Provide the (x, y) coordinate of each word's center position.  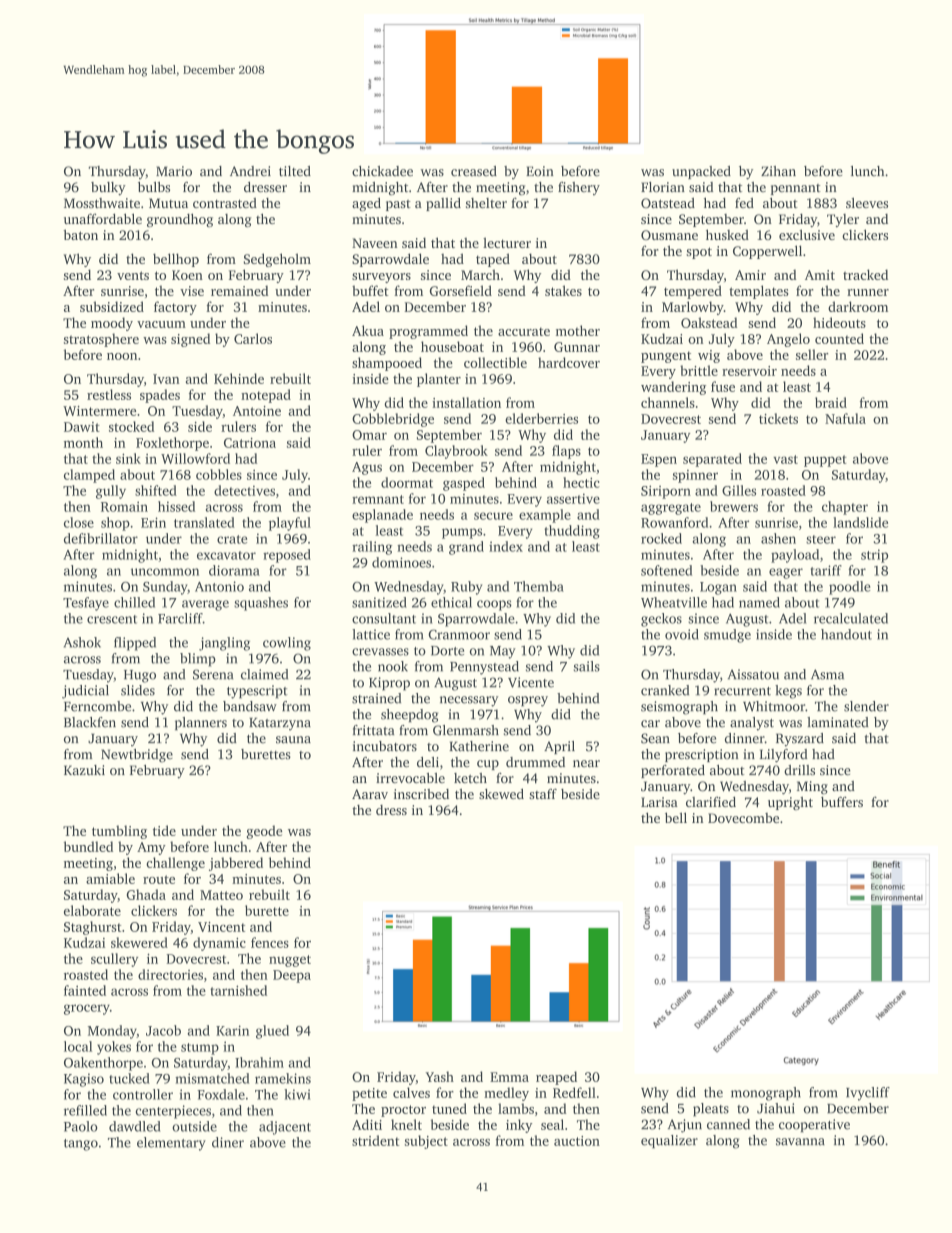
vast (785, 459)
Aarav (370, 794)
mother (578, 330)
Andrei (250, 171)
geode (264, 832)
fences (270, 942)
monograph (766, 1094)
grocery (87, 1009)
